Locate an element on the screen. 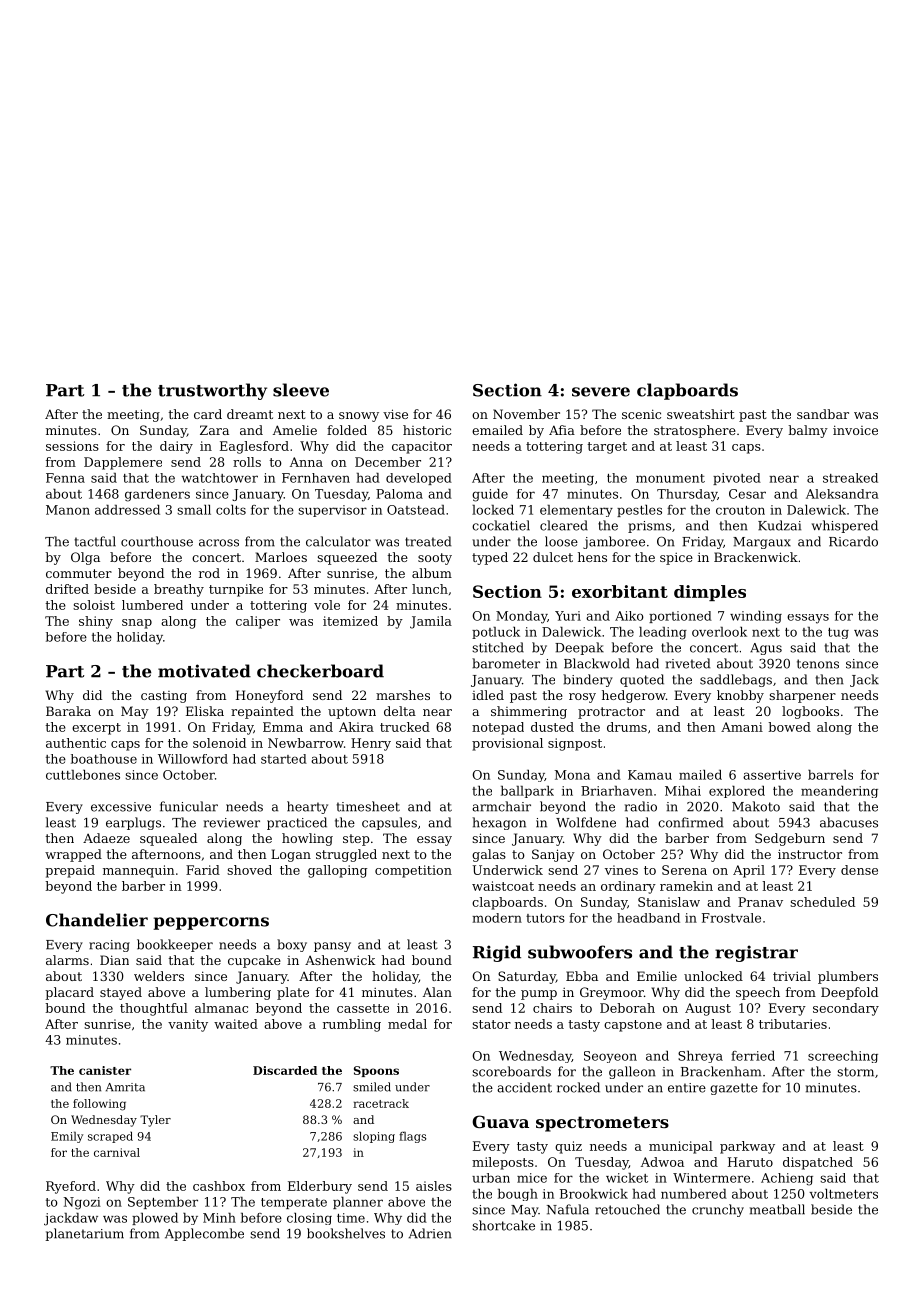  vise is located at coordinates (395, 414).
